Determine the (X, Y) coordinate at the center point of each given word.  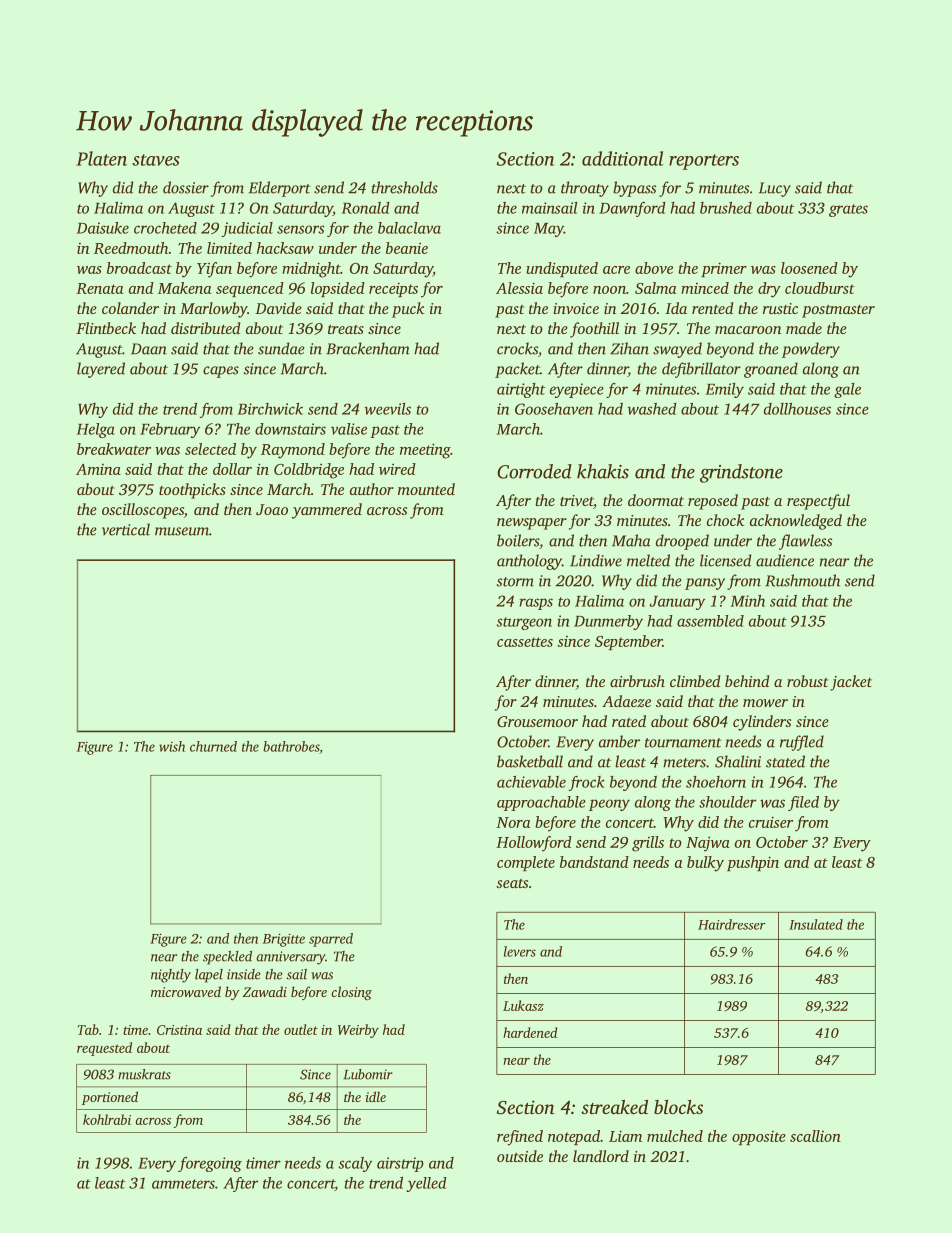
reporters (704, 162)
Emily (725, 390)
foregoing (210, 1164)
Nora (513, 822)
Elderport (280, 189)
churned (213, 746)
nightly (171, 976)
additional (622, 158)
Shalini (738, 761)
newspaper (532, 524)
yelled (426, 1184)
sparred (331, 940)
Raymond (293, 451)
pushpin (753, 863)
